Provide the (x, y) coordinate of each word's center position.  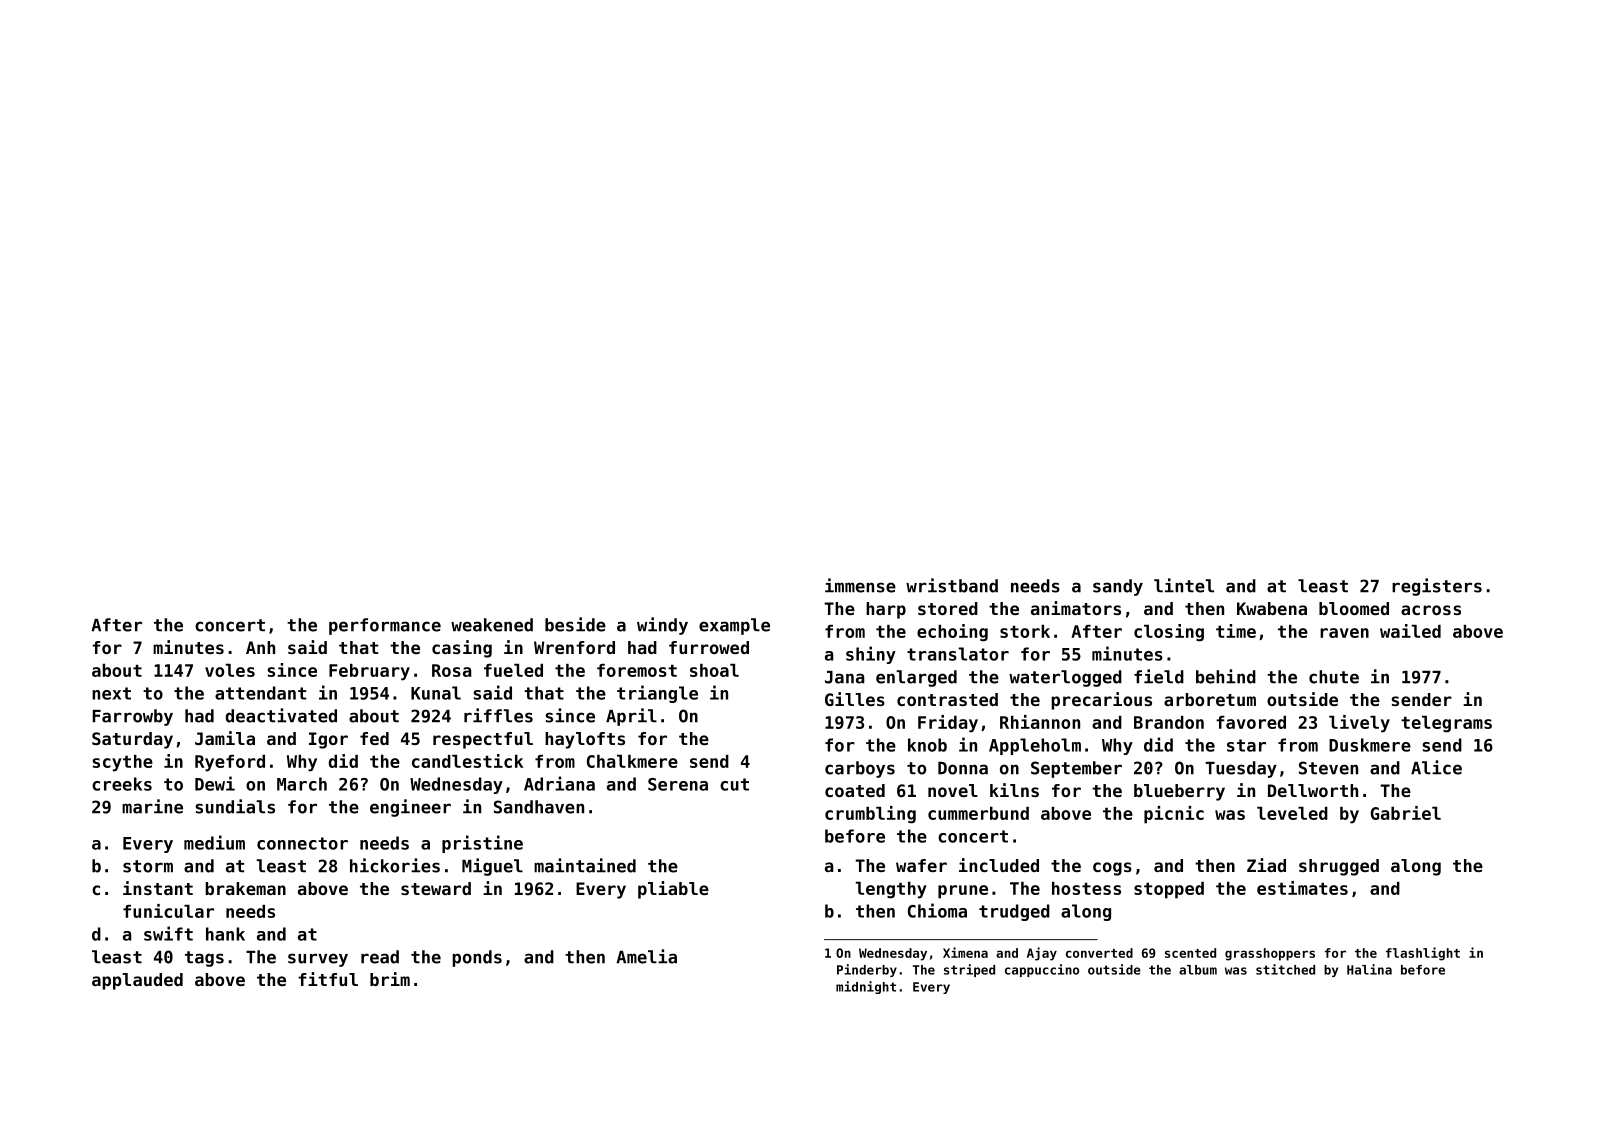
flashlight (1423, 954)
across (1431, 610)
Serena (678, 784)
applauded (137, 981)
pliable (673, 890)
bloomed (1354, 608)
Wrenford (574, 647)
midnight (866, 987)
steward (436, 888)
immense (860, 585)
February (369, 672)
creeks (122, 784)
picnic (1174, 815)
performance (385, 626)
